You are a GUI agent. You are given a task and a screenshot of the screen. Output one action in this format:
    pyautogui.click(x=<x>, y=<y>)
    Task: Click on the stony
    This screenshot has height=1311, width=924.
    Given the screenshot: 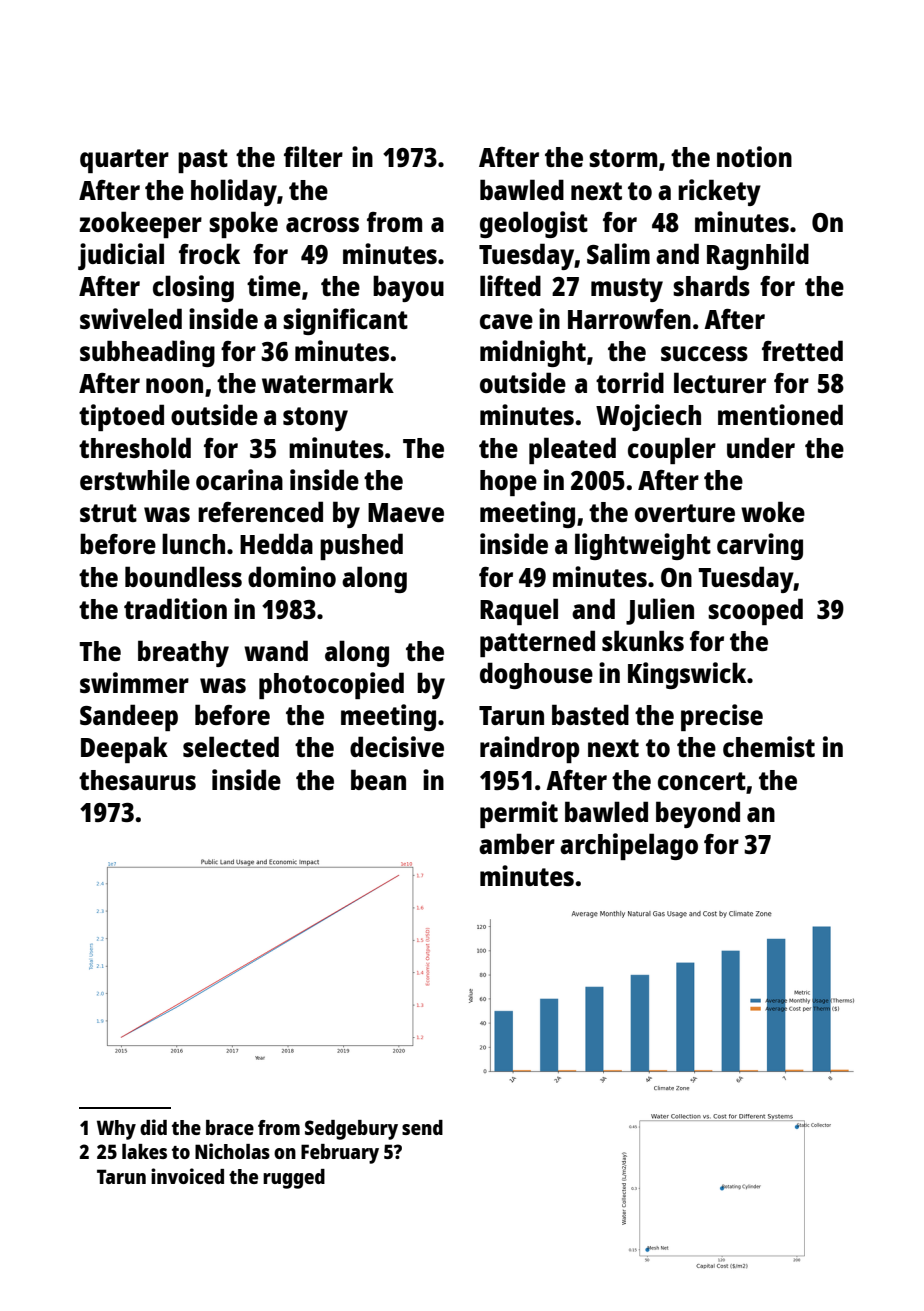 What is the action you would take?
    pyautogui.click(x=315, y=419)
